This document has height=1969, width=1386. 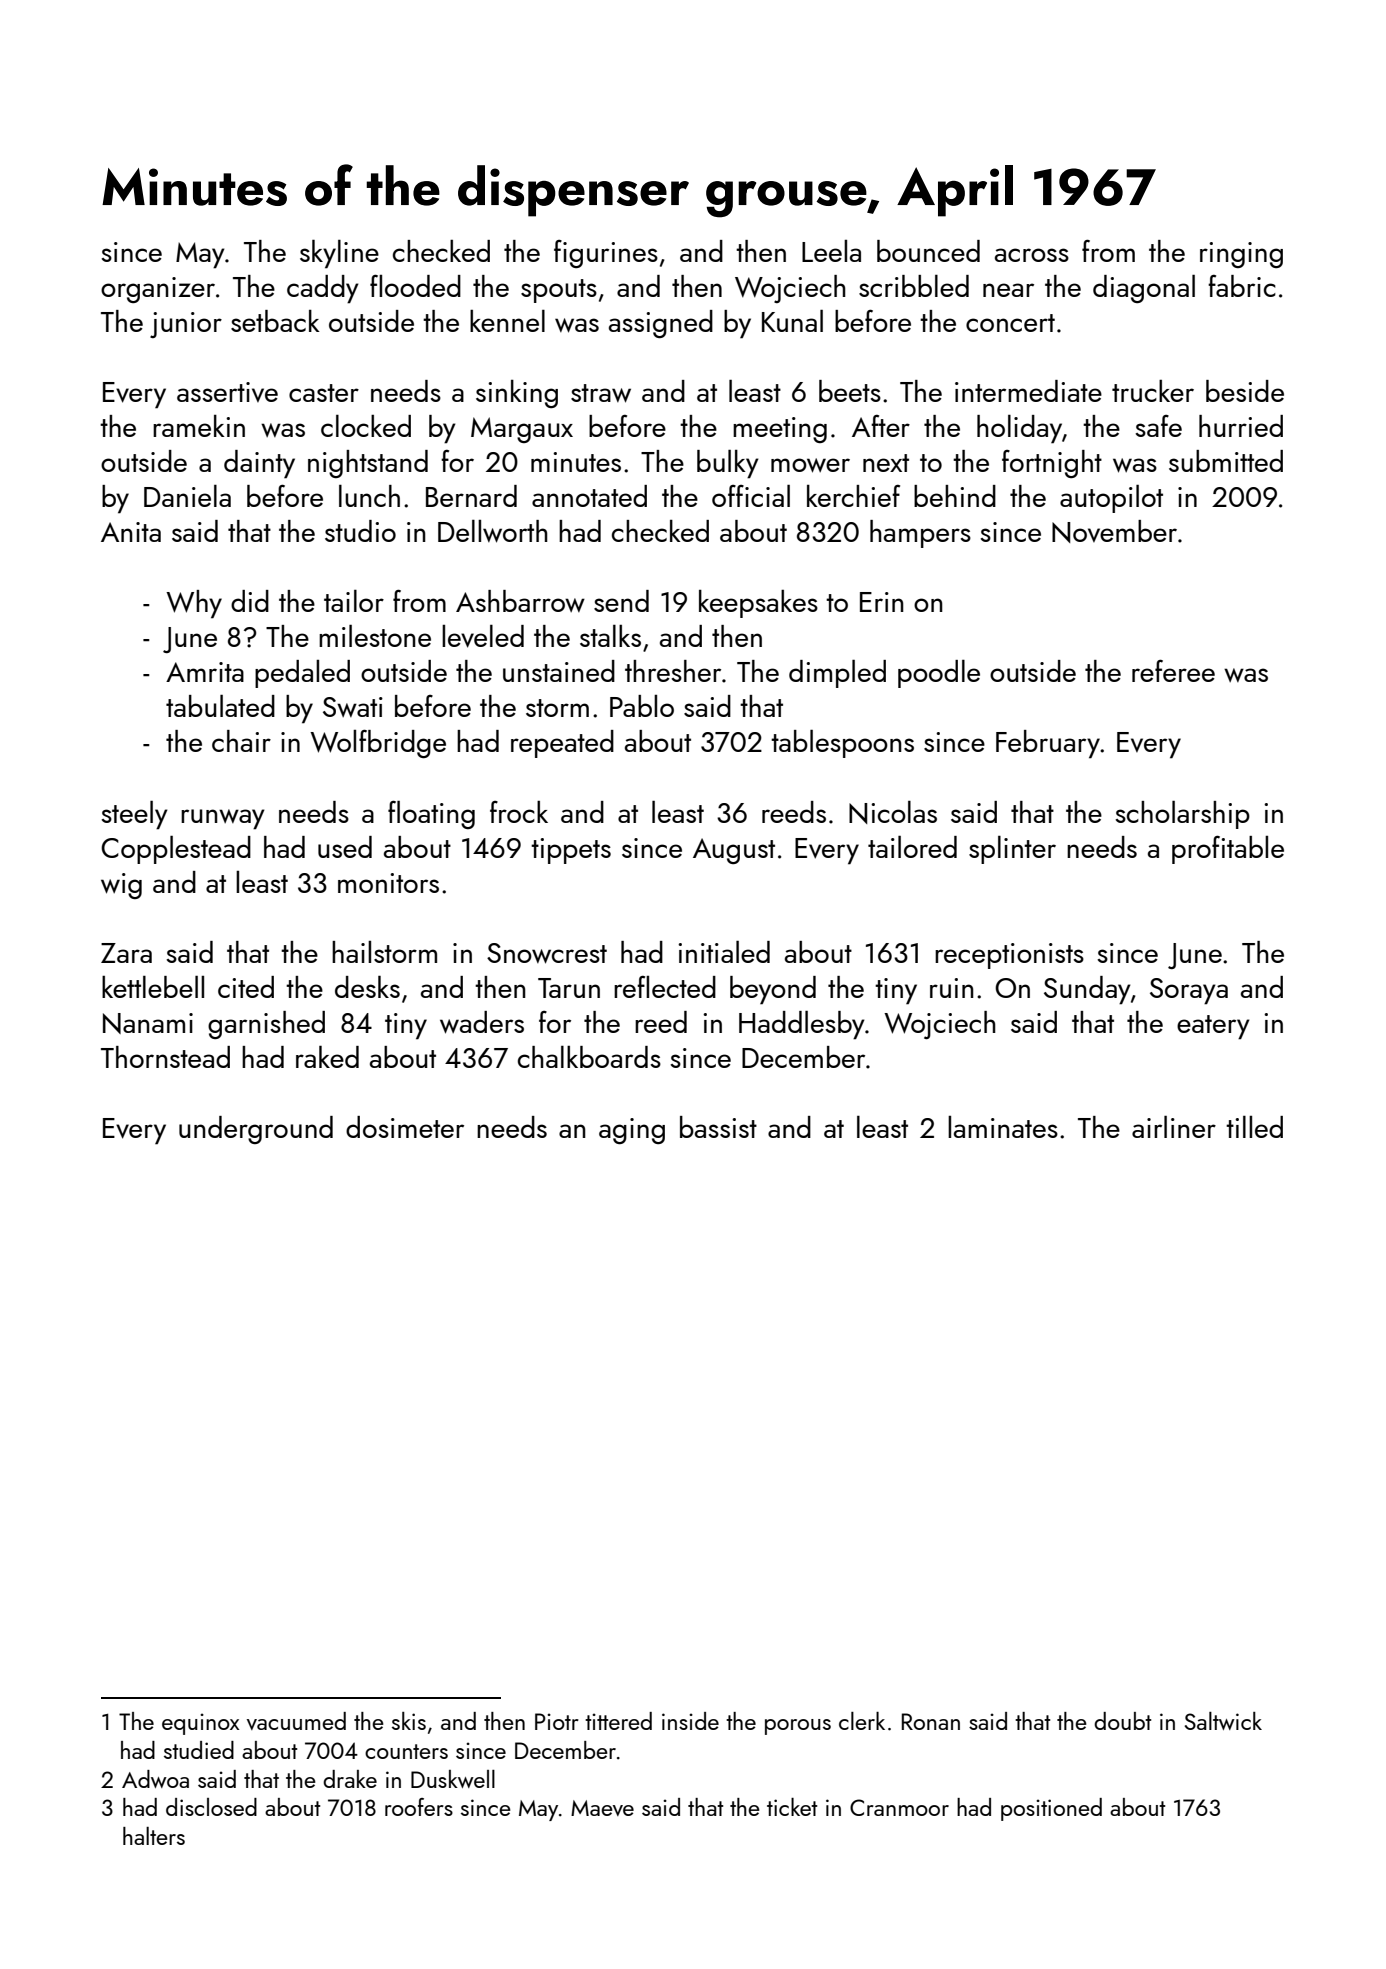 I want to click on Zara, so click(x=126, y=953).
